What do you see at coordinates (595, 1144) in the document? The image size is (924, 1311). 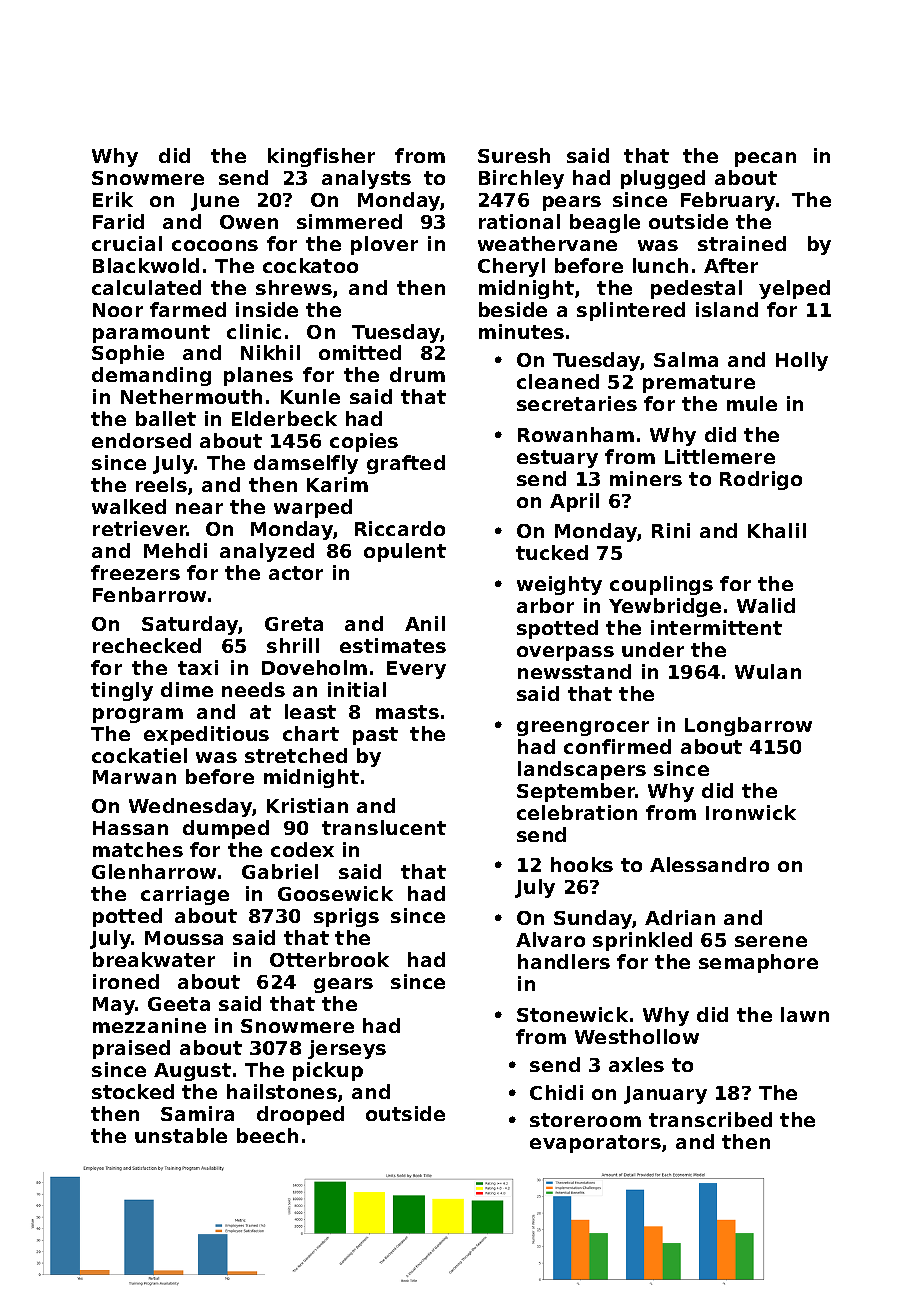 I see `evaporators` at bounding box center [595, 1144].
